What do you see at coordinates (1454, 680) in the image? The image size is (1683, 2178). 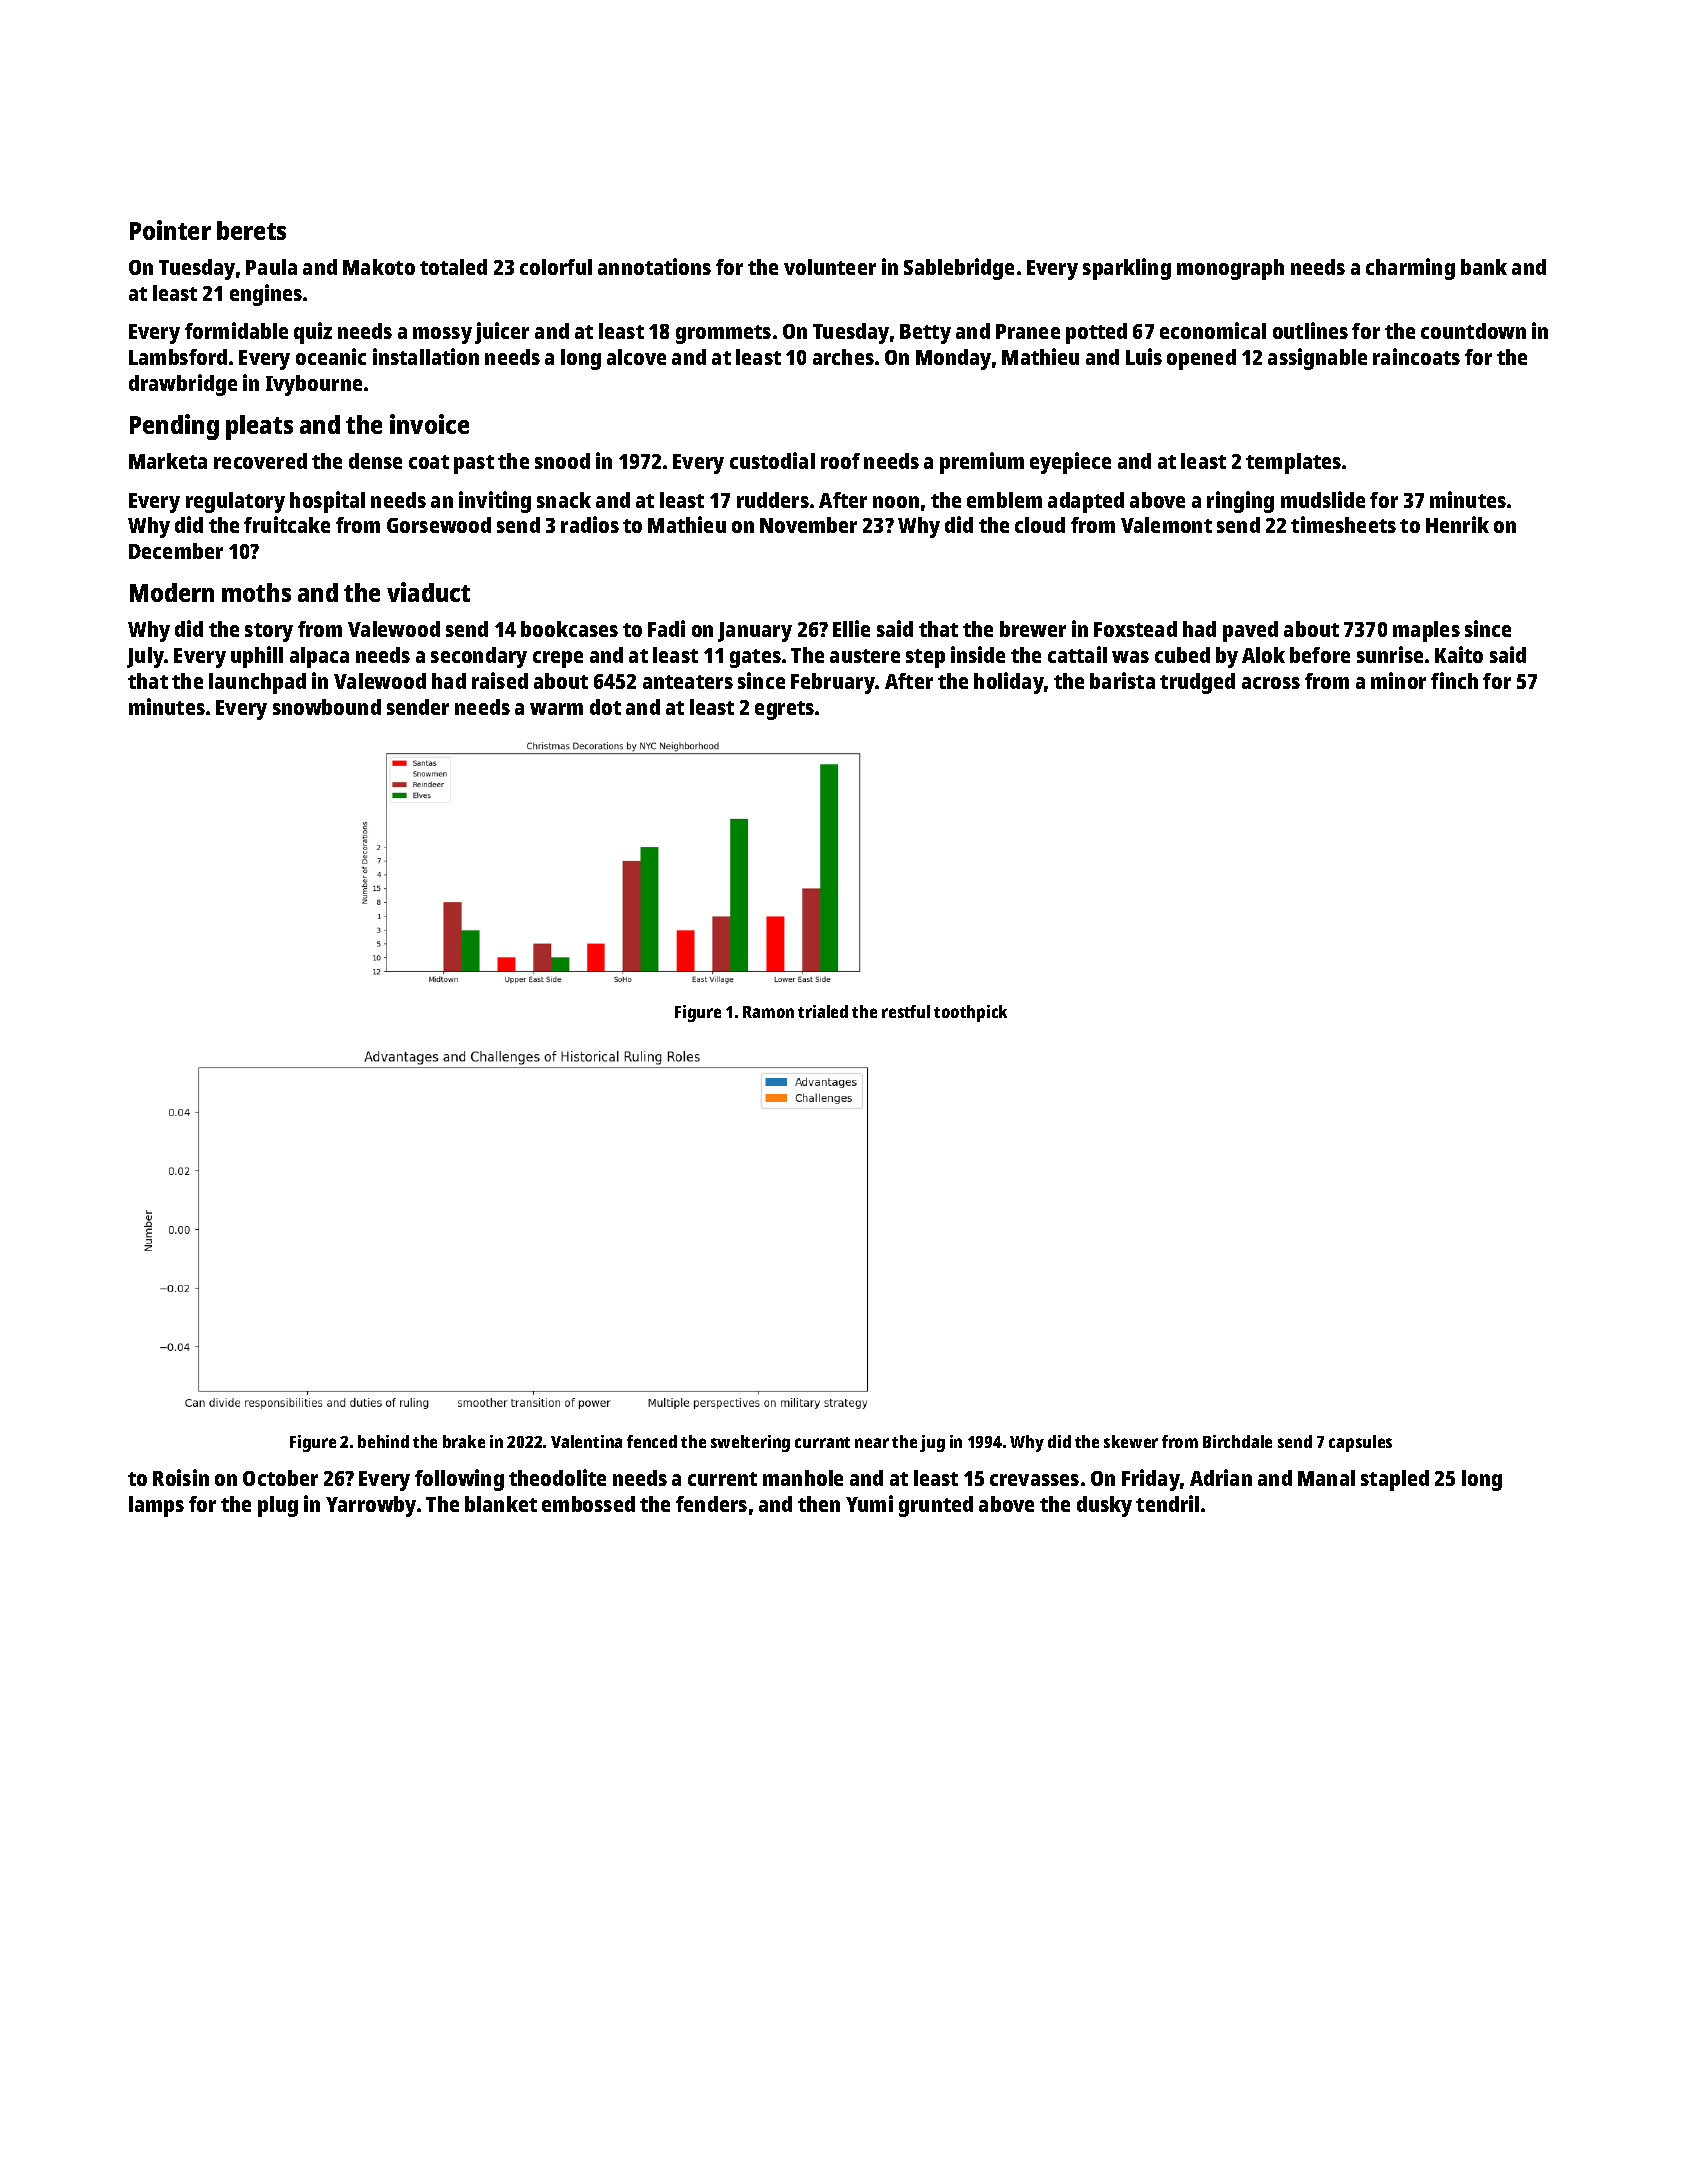 I see `finch` at bounding box center [1454, 680].
